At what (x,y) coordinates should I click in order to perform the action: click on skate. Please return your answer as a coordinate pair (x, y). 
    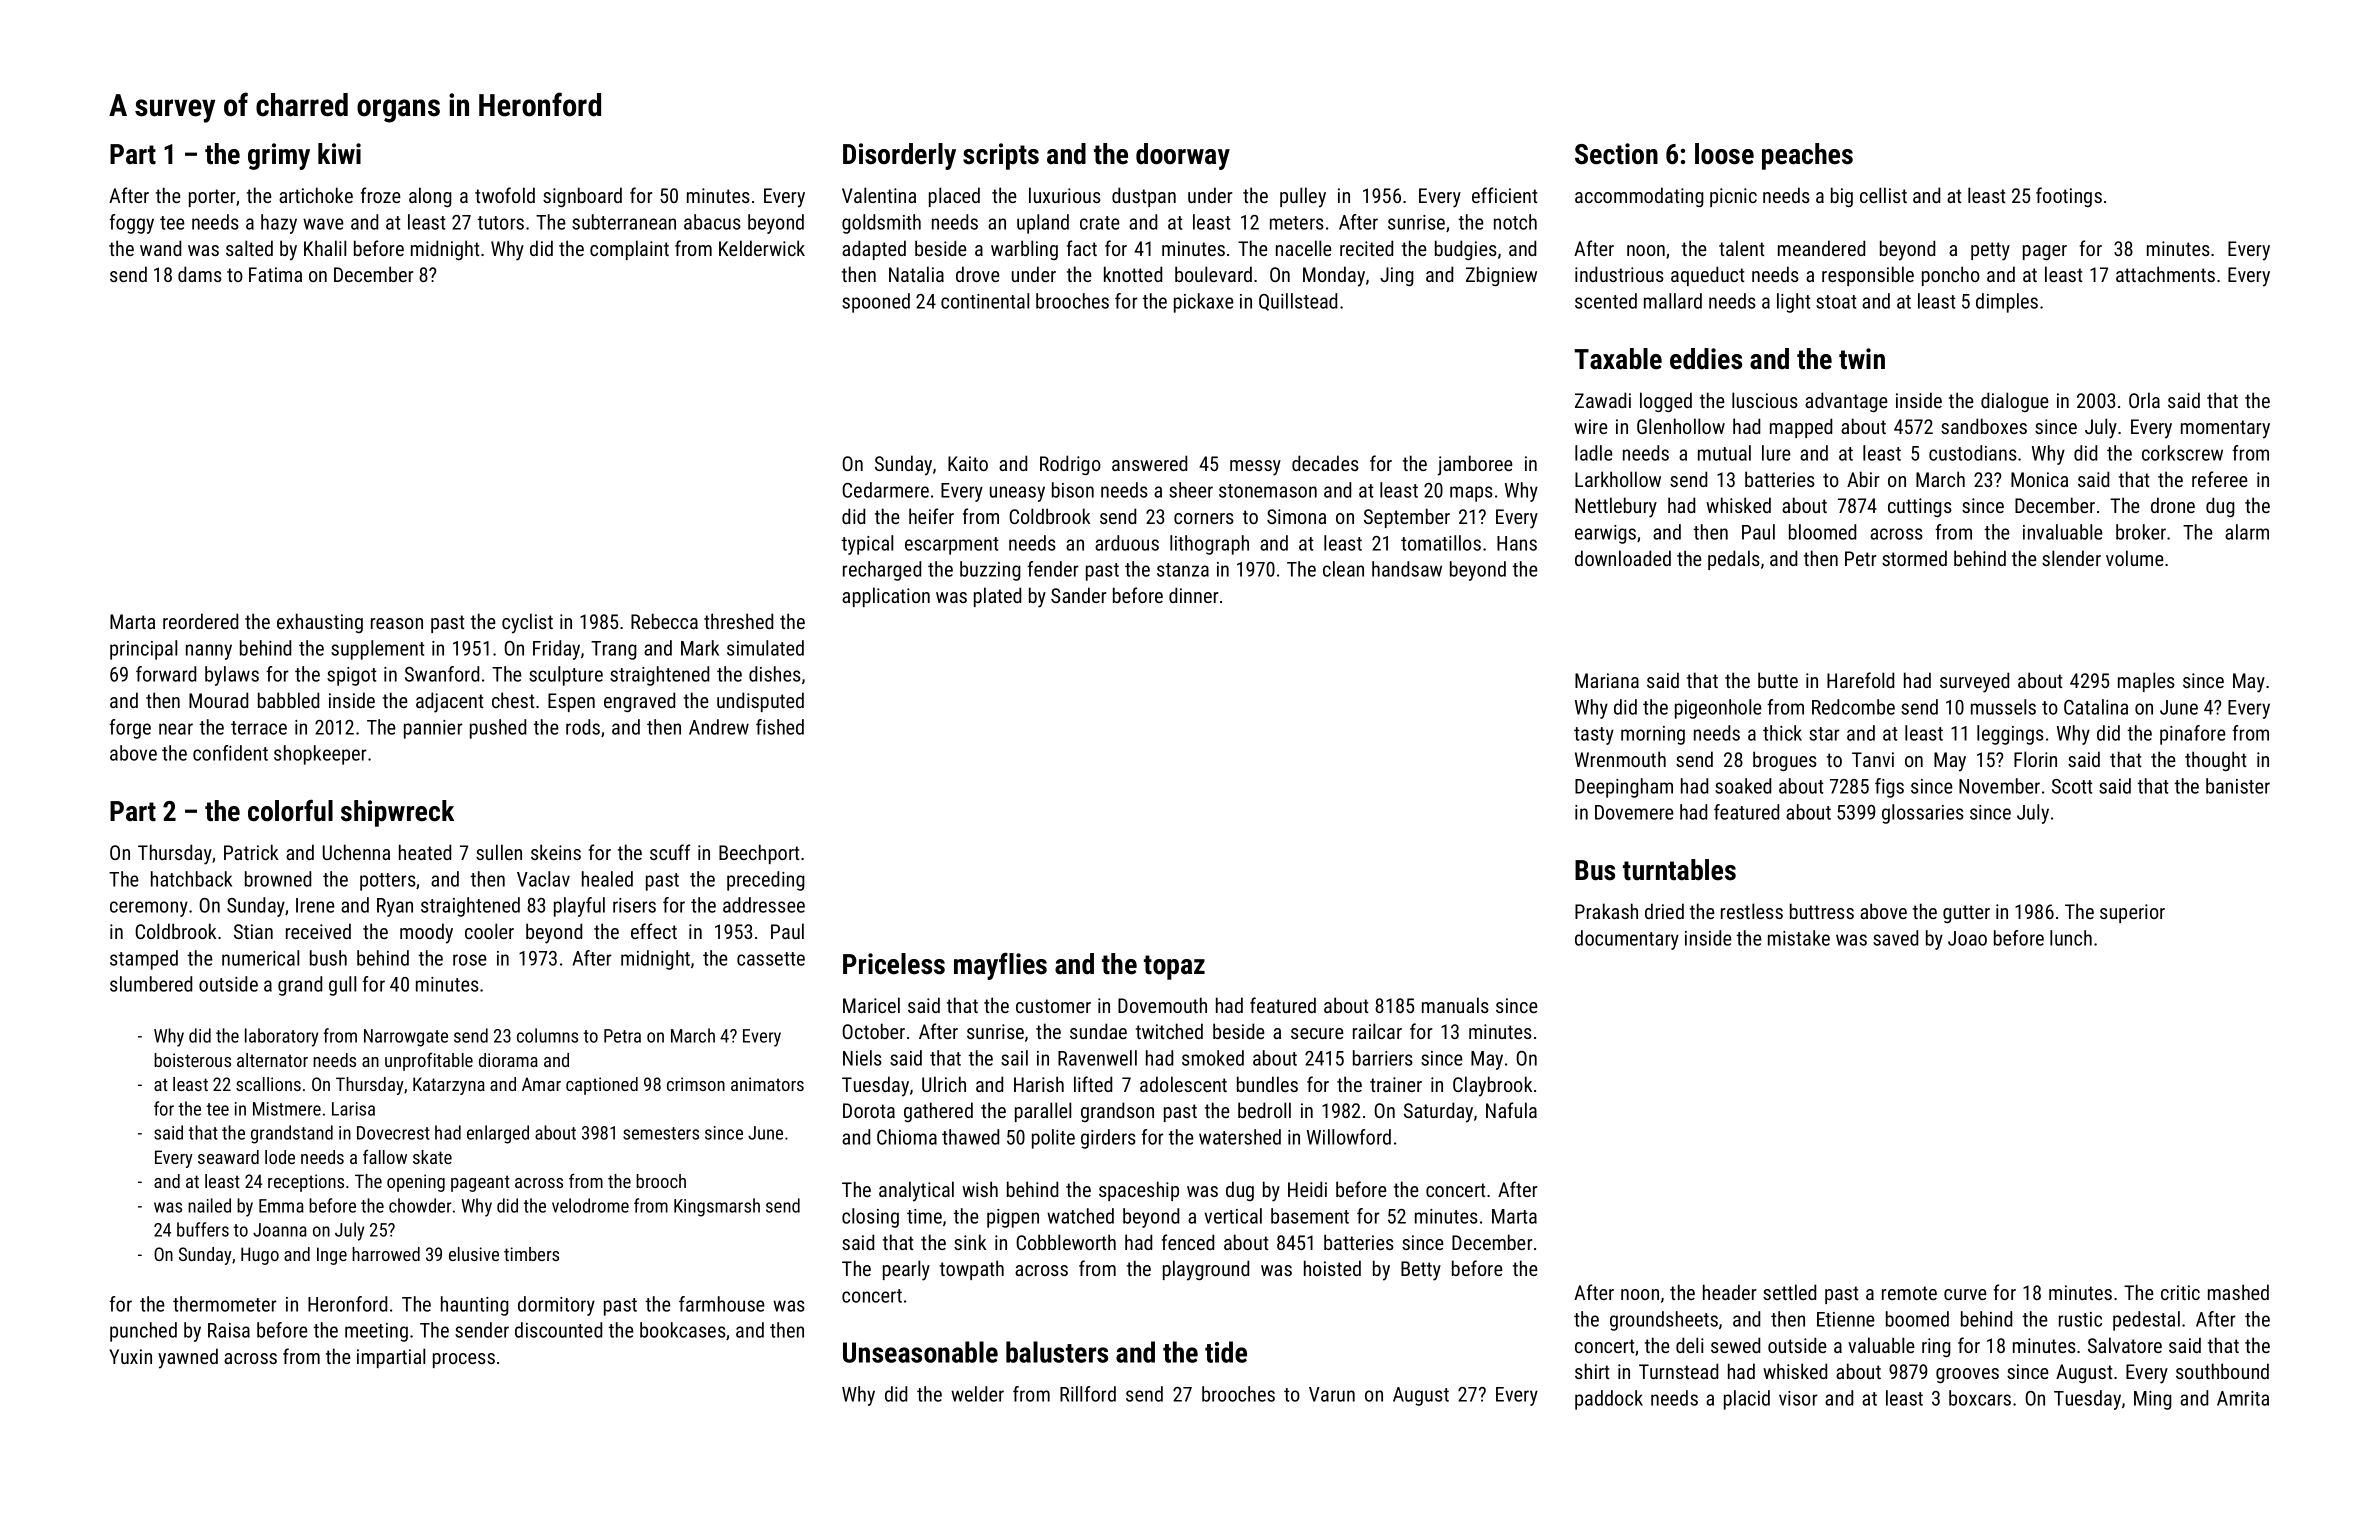
    Looking at the image, I should click on (432, 1157).
